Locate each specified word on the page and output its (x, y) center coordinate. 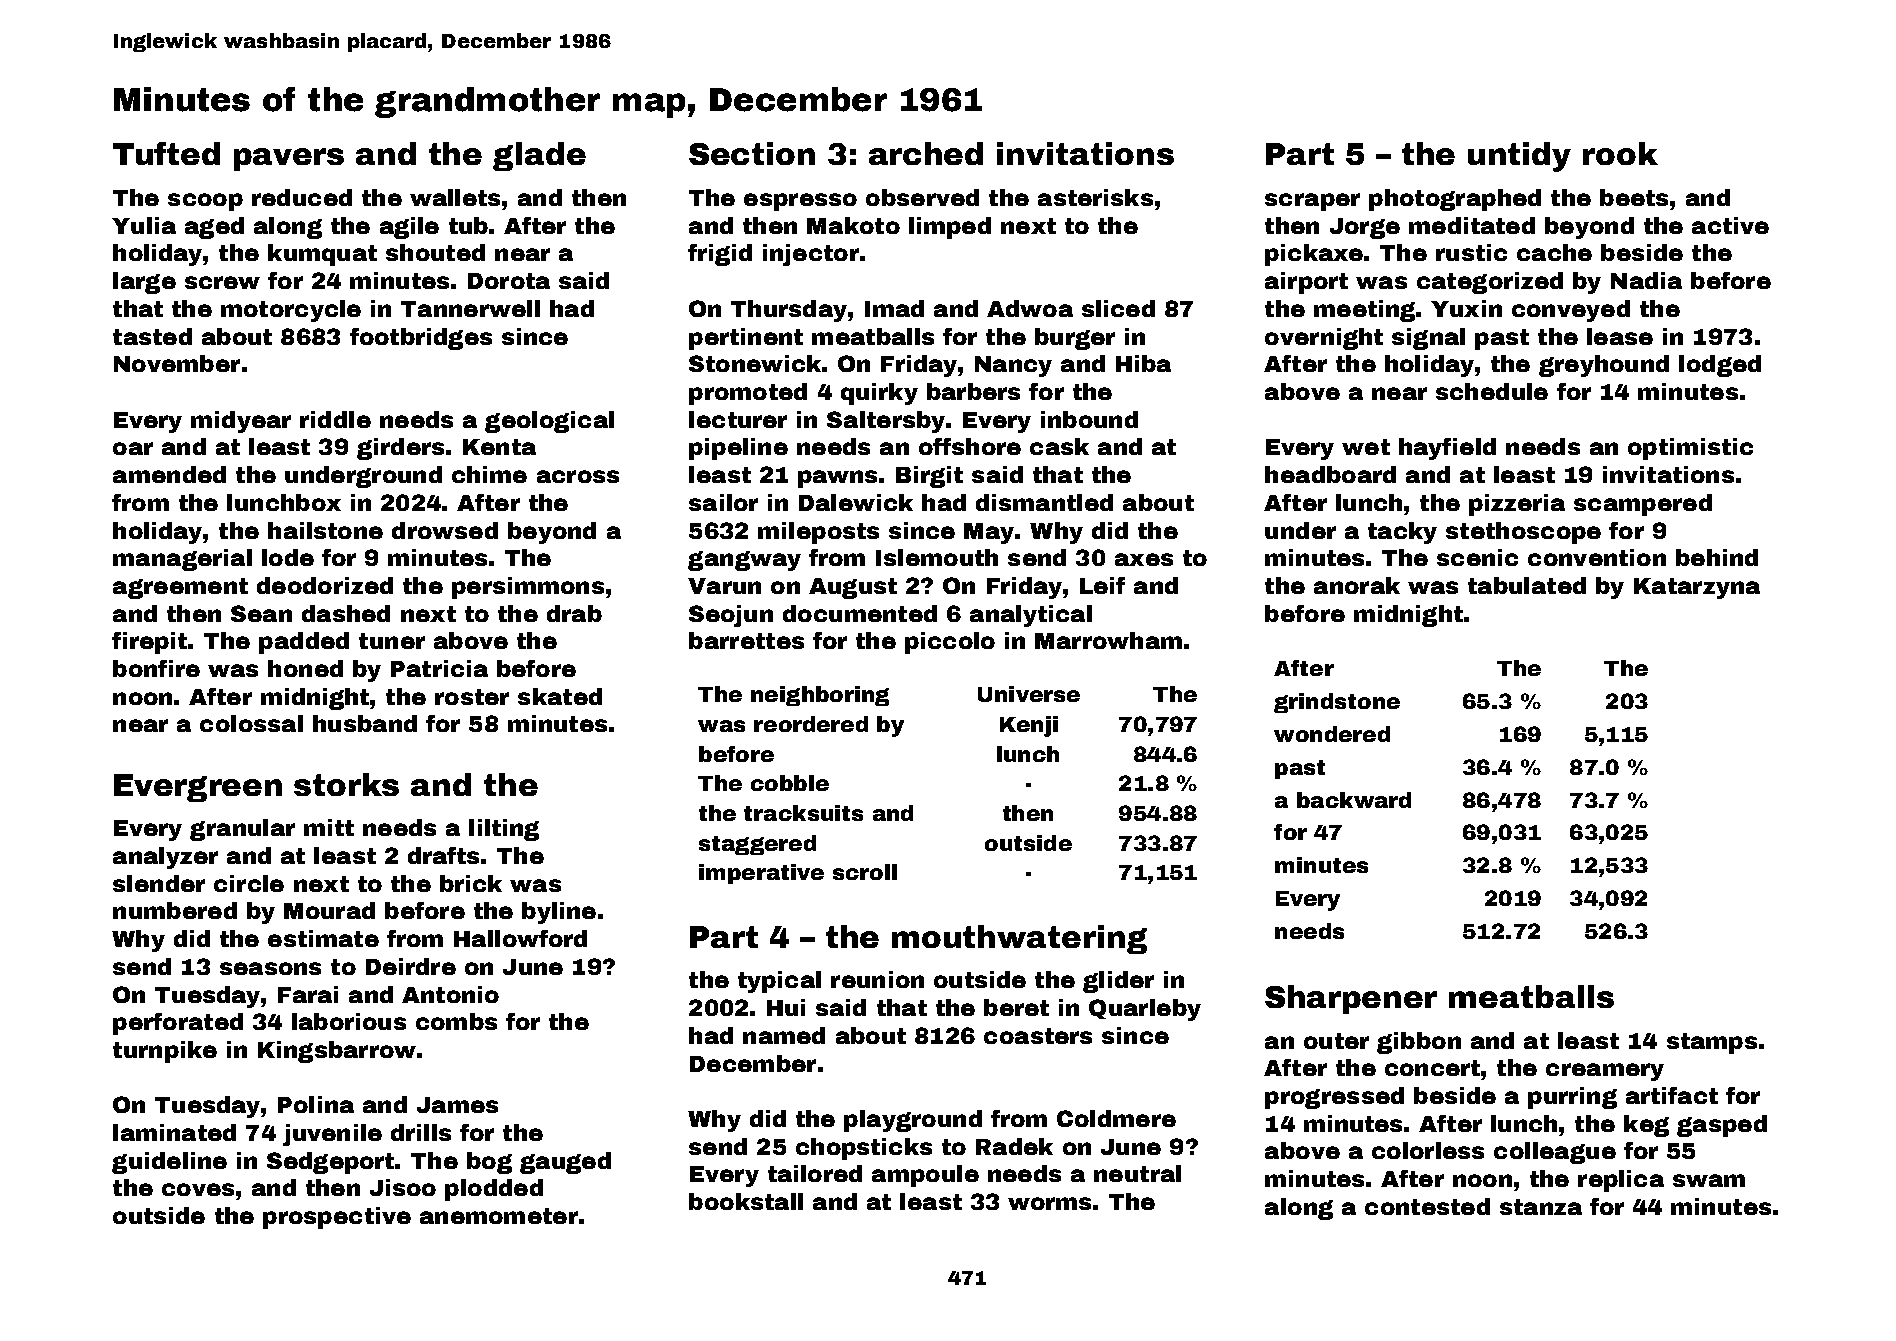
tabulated (1527, 585)
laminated (174, 1132)
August (853, 588)
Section (752, 153)
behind (1717, 557)
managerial (182, 560)
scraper (1312, 202)
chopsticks (864, 1149)
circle (249, 883)
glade (539, 156)
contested (1427, 1206)
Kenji (1029, 726)
